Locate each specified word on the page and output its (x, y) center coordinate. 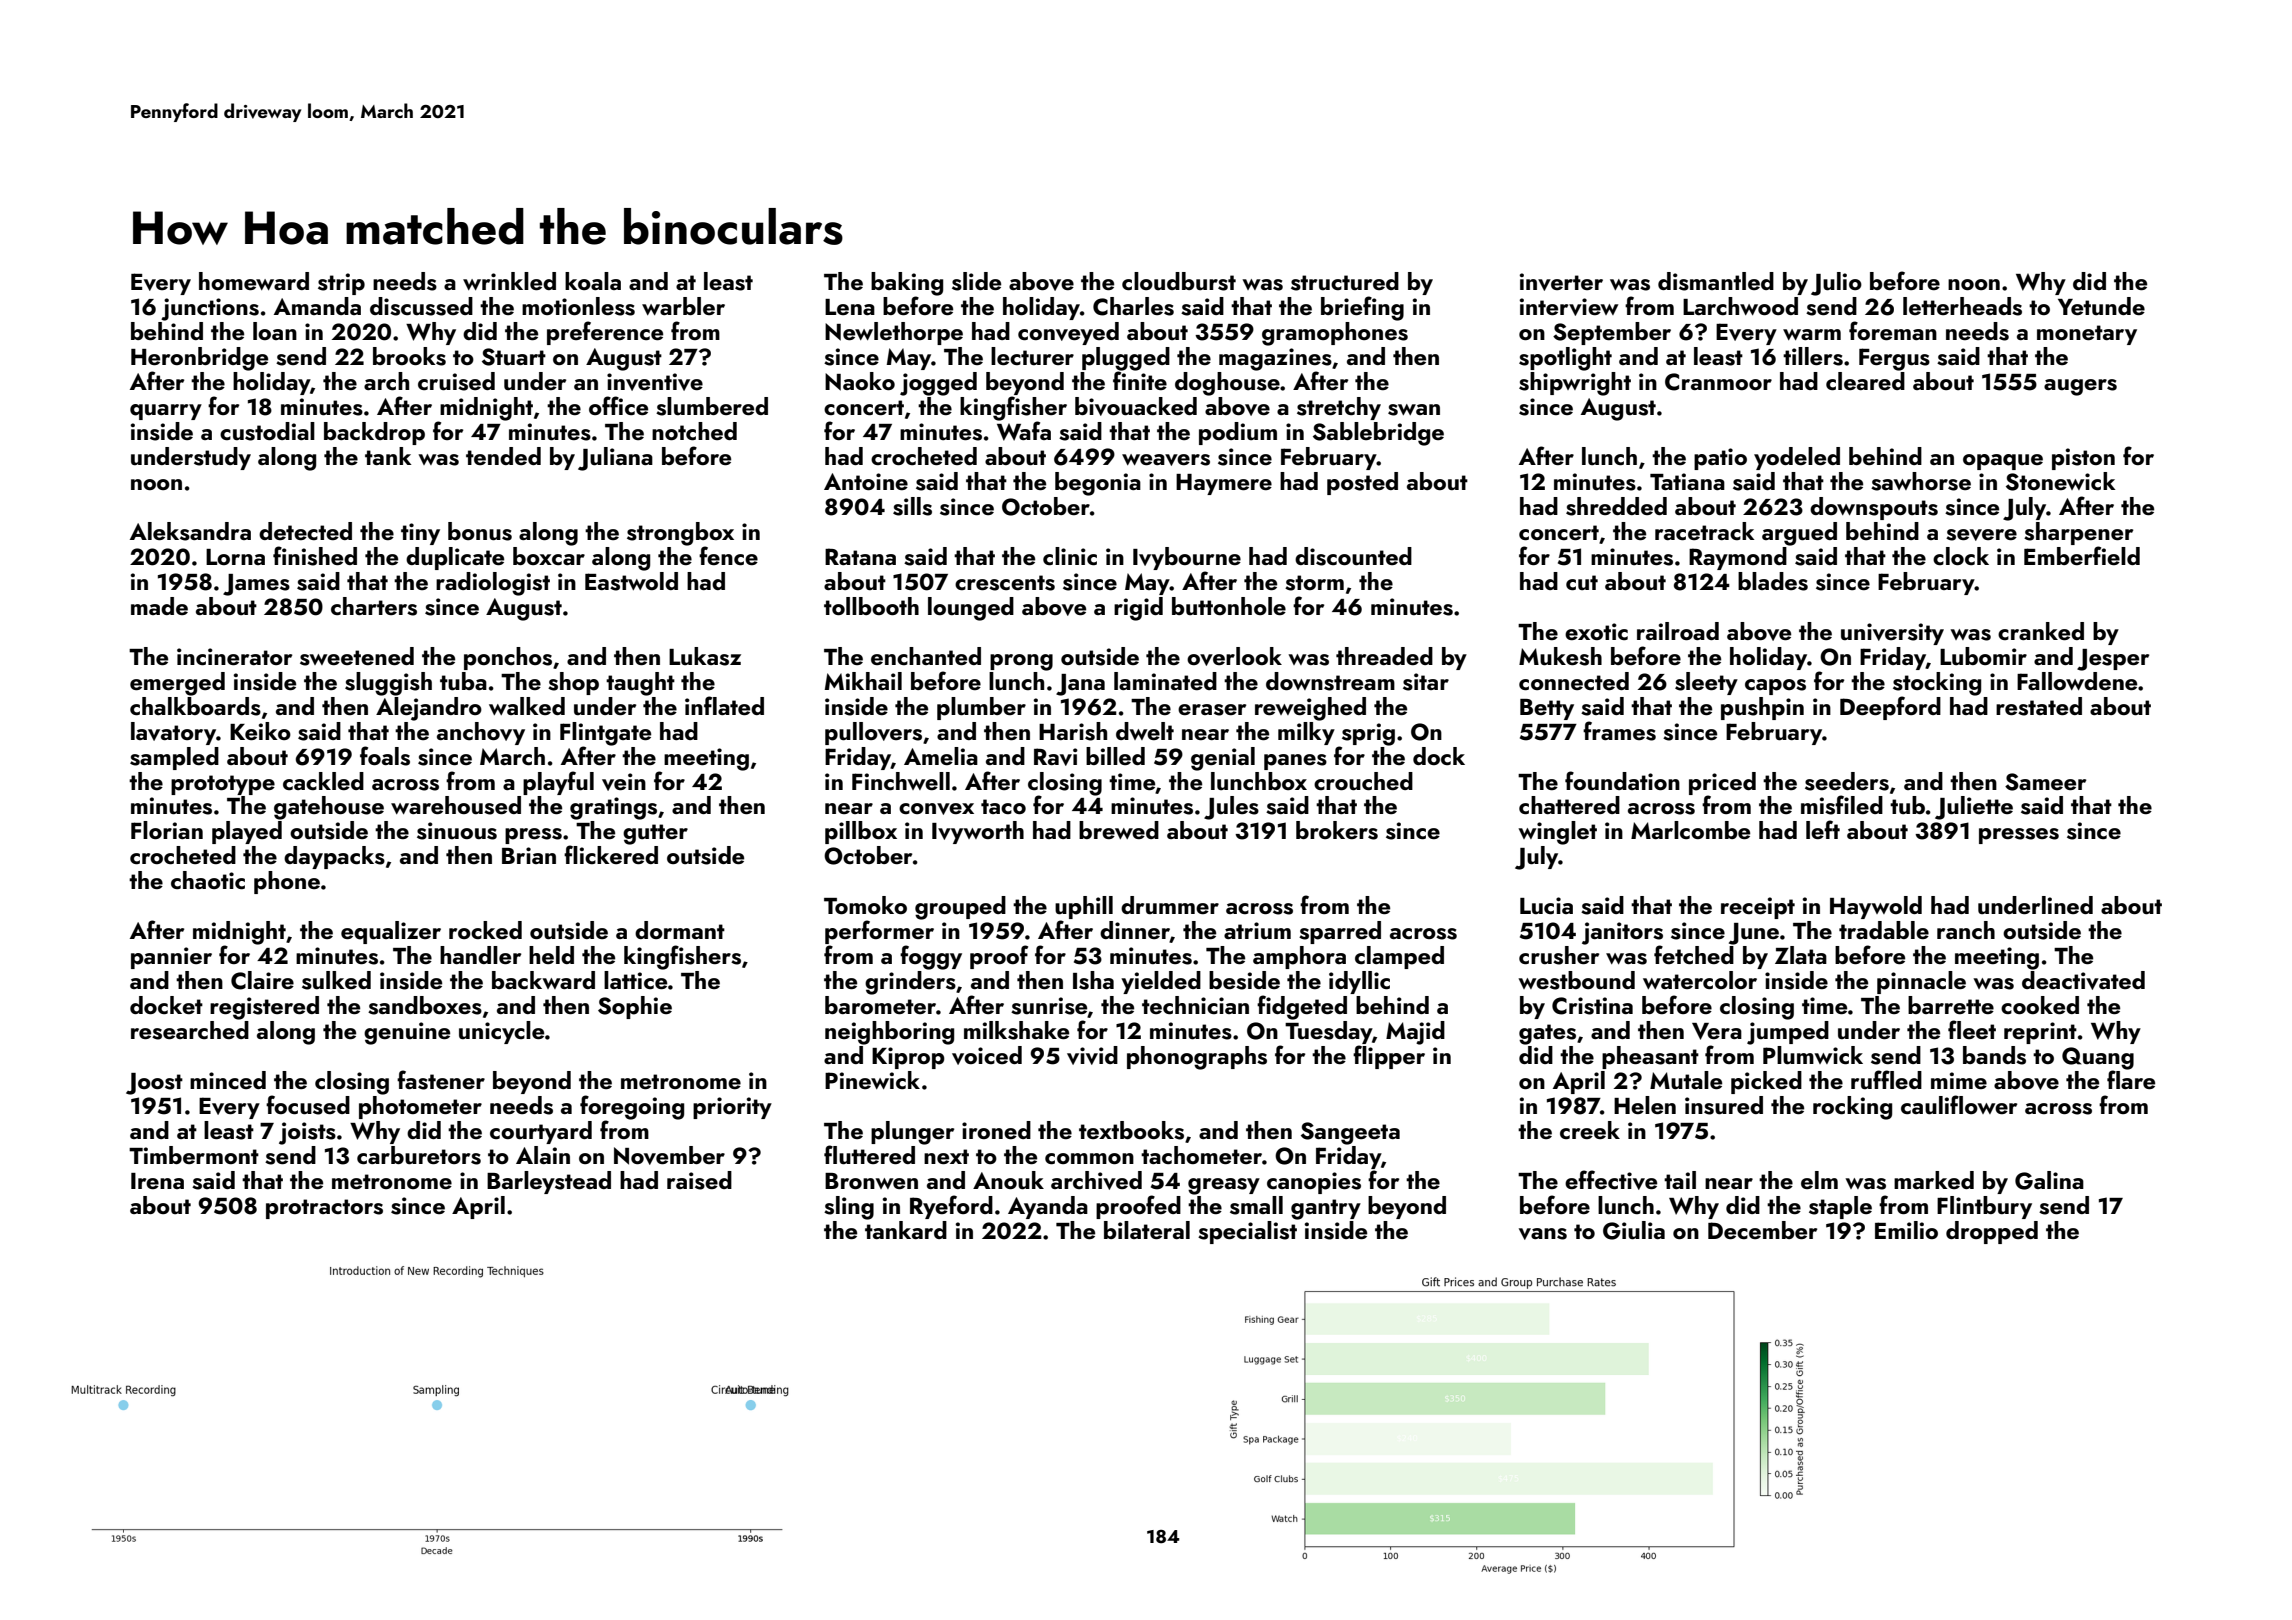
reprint (2040, 1033)
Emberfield (2082, 555)
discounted (1353, 556)
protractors (324, 1209)
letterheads (1962, 306)
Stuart (514, 357)
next (946, 1156)
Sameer (2045, 782)
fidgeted (1302, 1007)
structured (1345, 281)
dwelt (1145, 731)
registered (264, 1008)
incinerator (234, 656)
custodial (267, 431)
